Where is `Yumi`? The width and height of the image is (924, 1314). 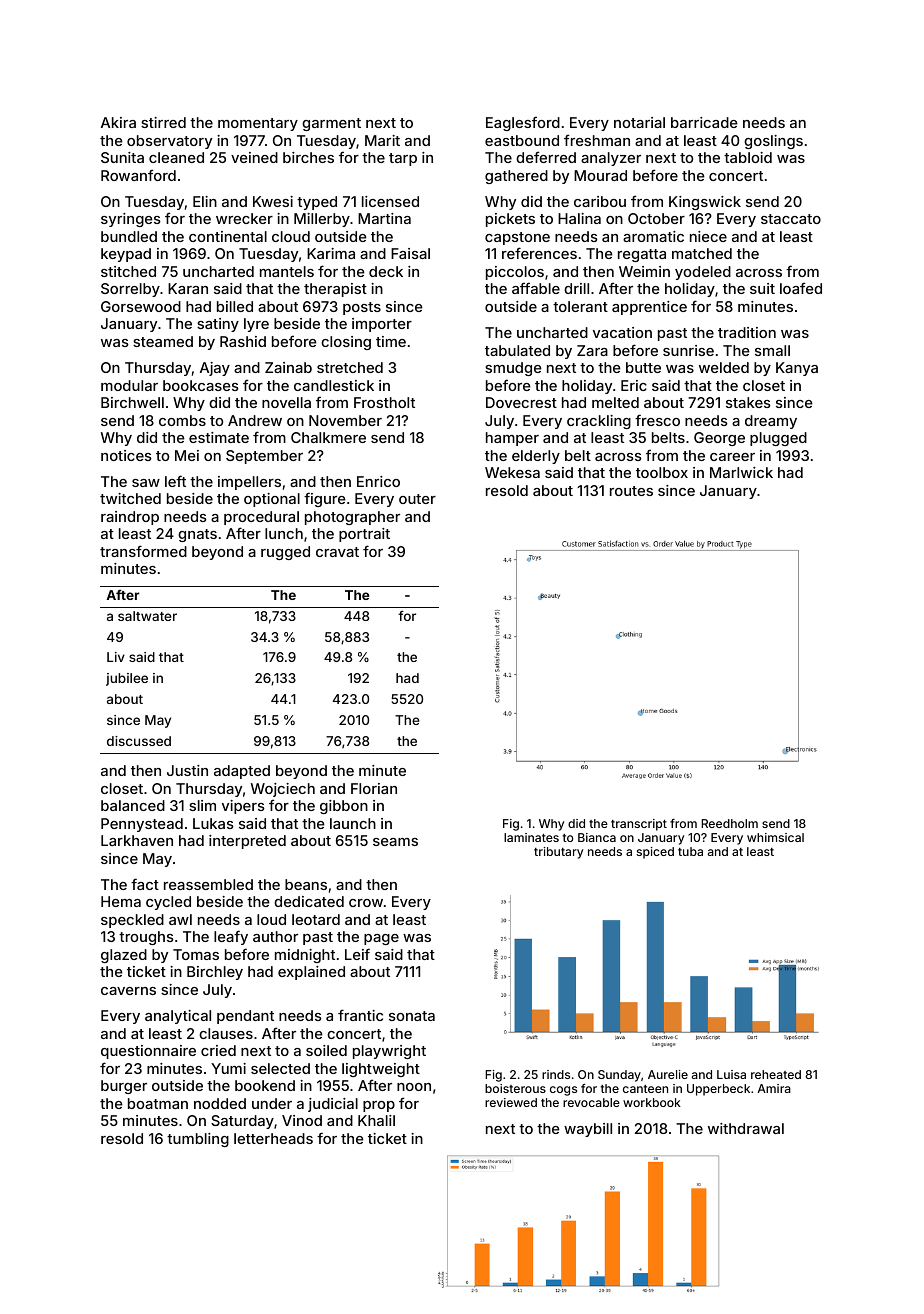
Yumi is located at coordinates (228, 1068).
